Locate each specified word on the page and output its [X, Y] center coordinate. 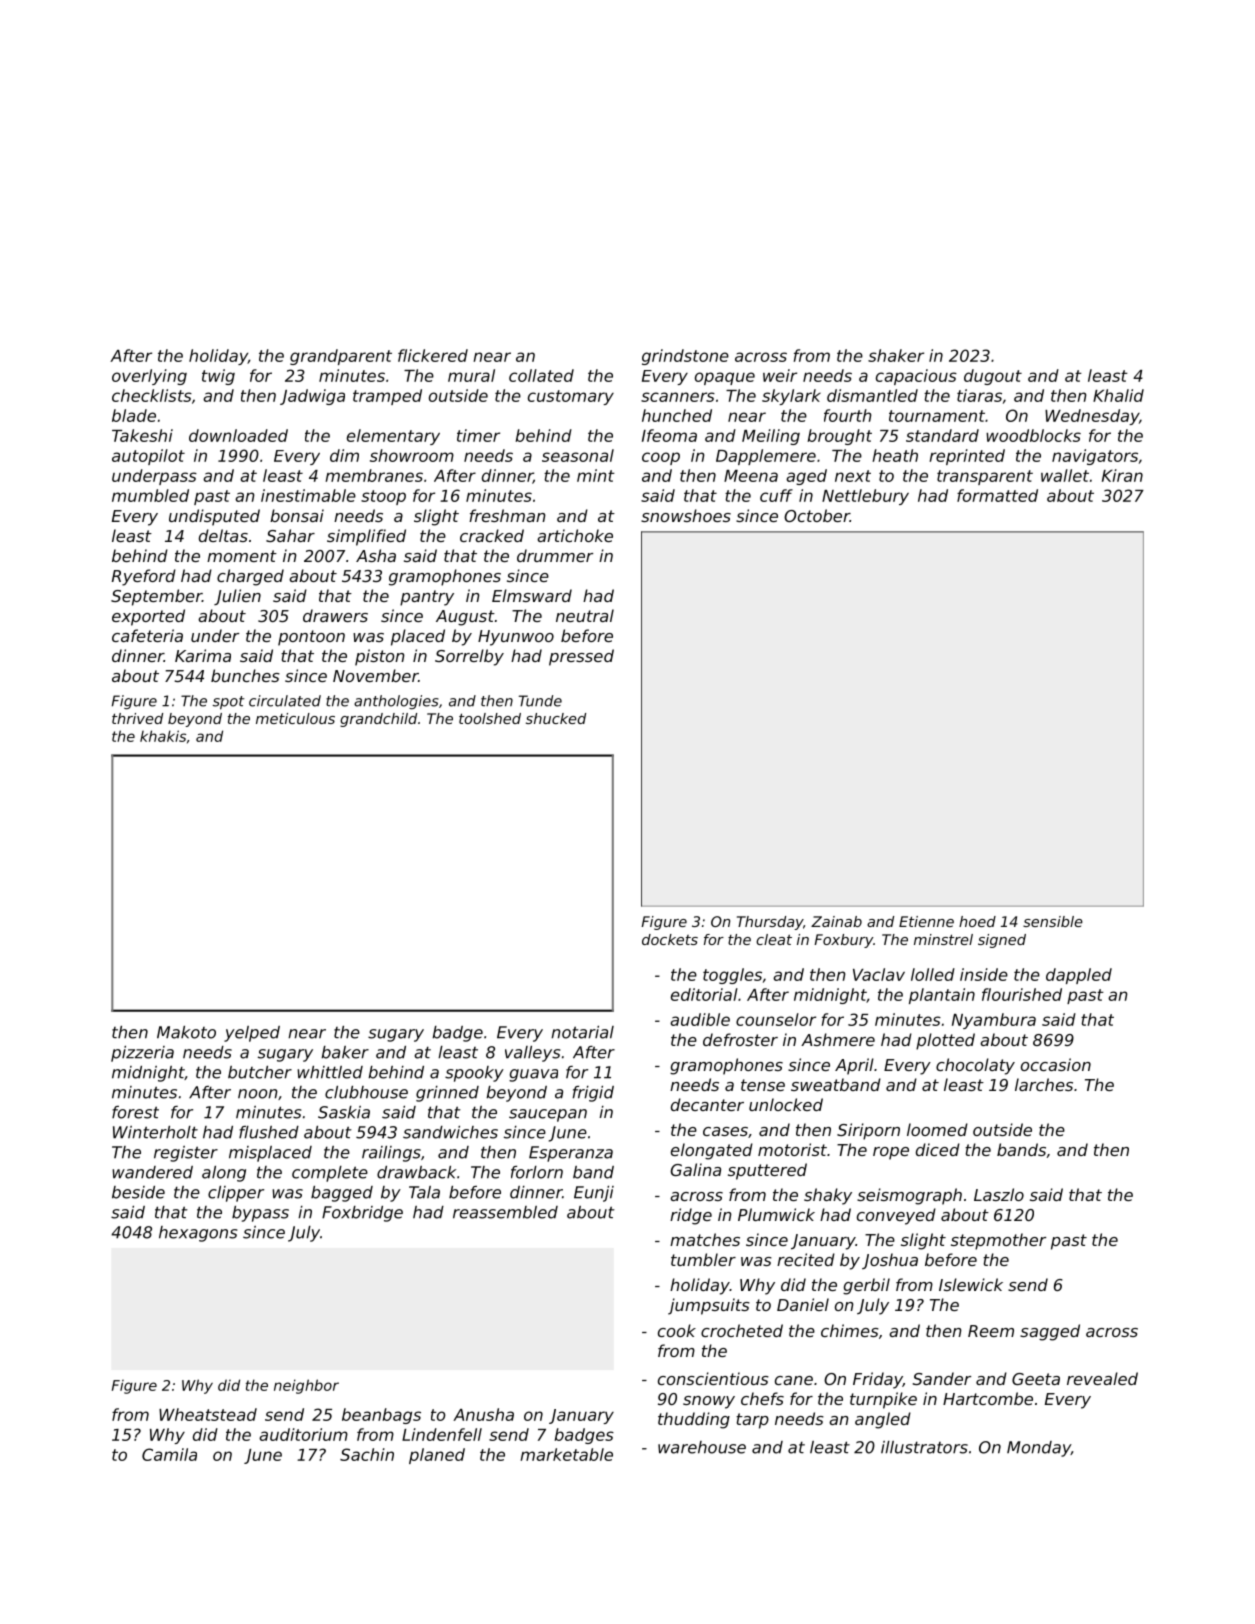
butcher [260, 1072]
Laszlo [999, 1194]
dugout [993, 377]
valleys [532, 1054]
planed [437, 1456]
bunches [245, 675]
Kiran [1122, 475]
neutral [585, 615]
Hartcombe [988, 1398]
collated [541, 375]
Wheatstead [208, 1414]
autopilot [148, 457]
